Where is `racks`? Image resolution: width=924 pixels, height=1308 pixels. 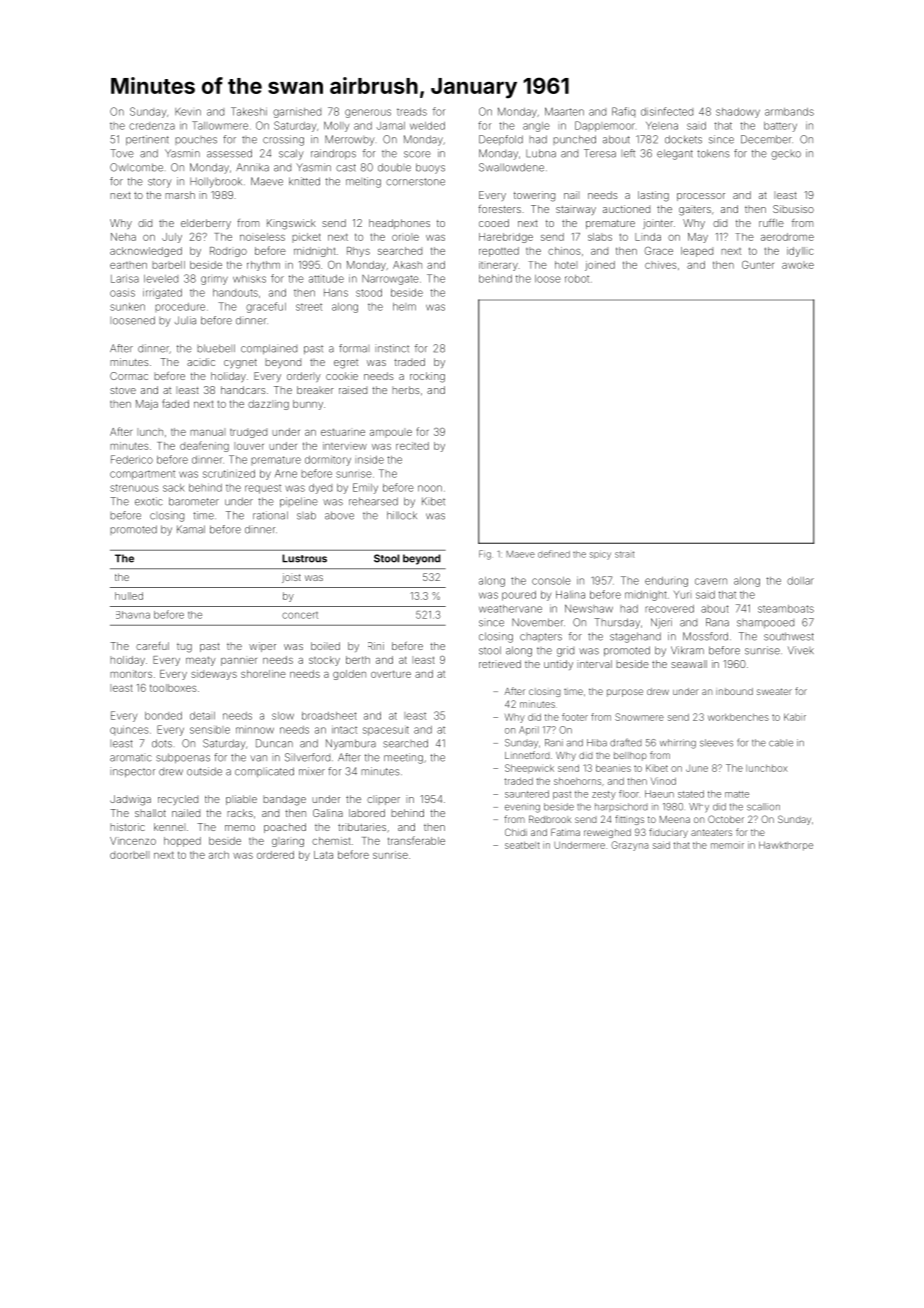
racks is located at coordinates (240, 813).
